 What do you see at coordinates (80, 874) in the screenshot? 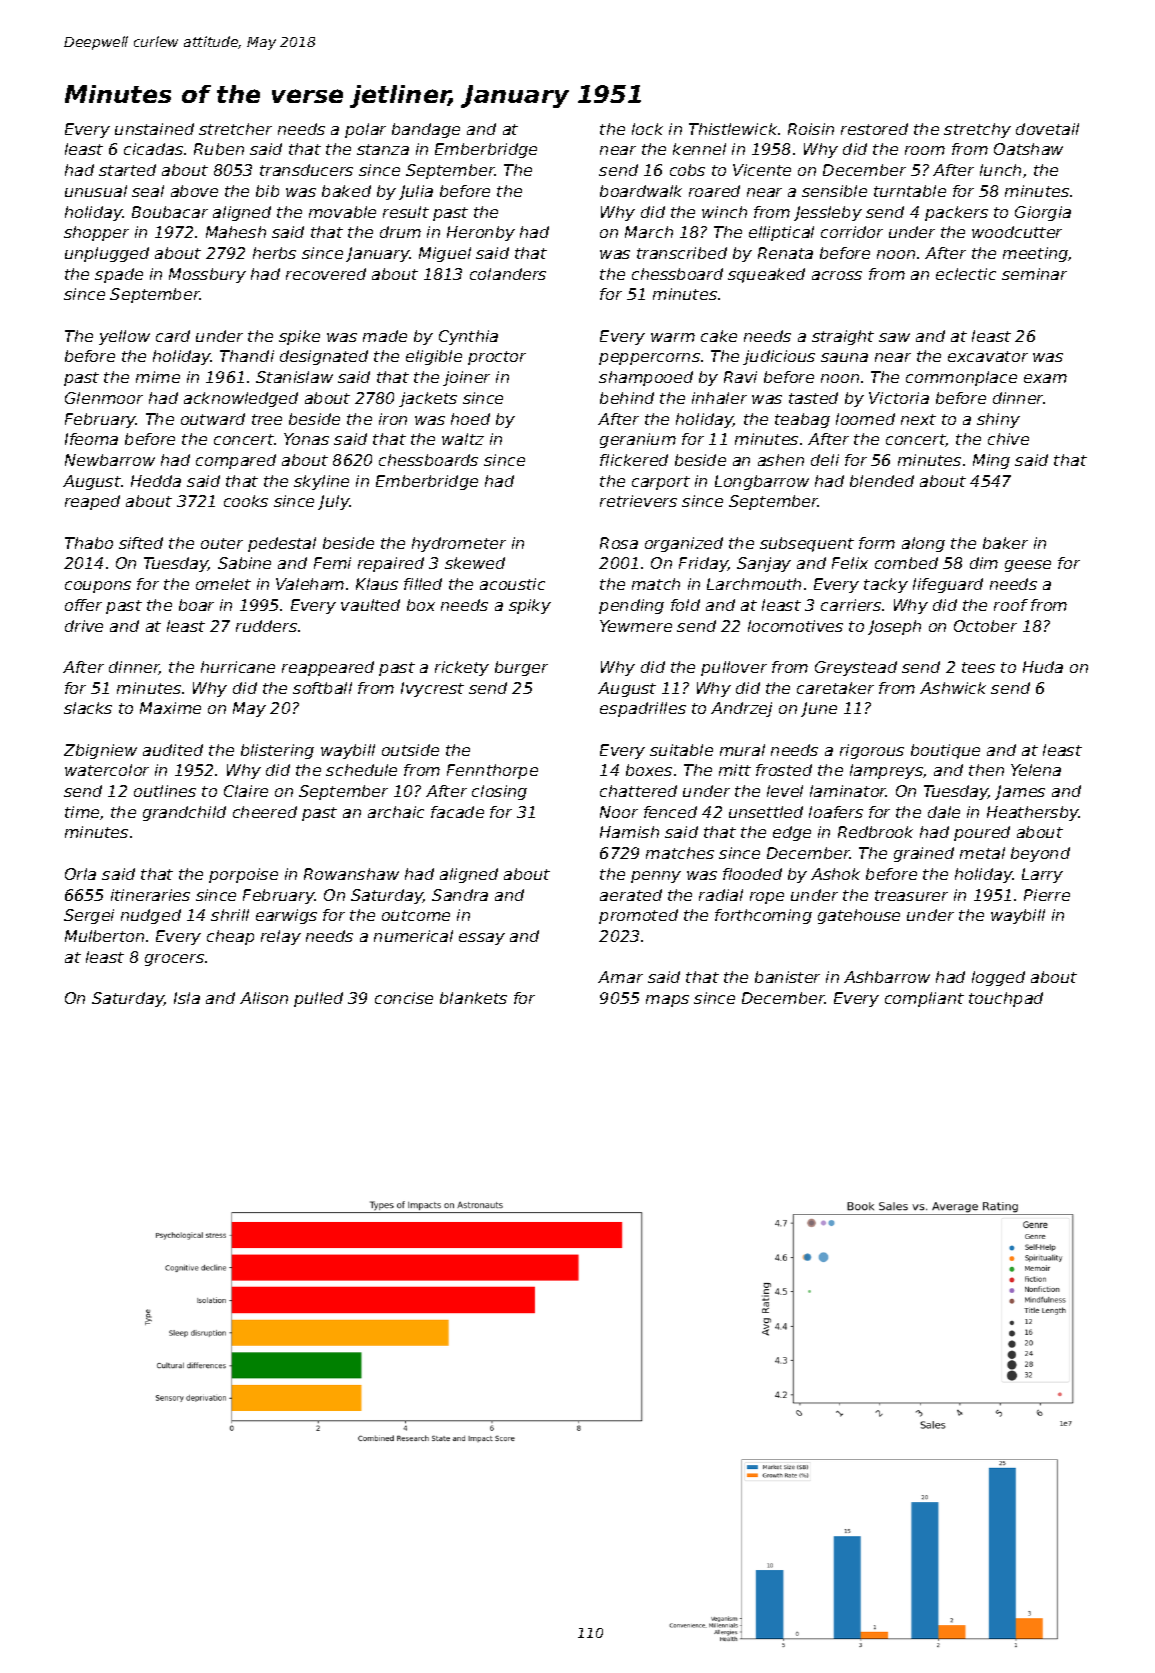
I see `Orla` at bounding box center [80, 874].
